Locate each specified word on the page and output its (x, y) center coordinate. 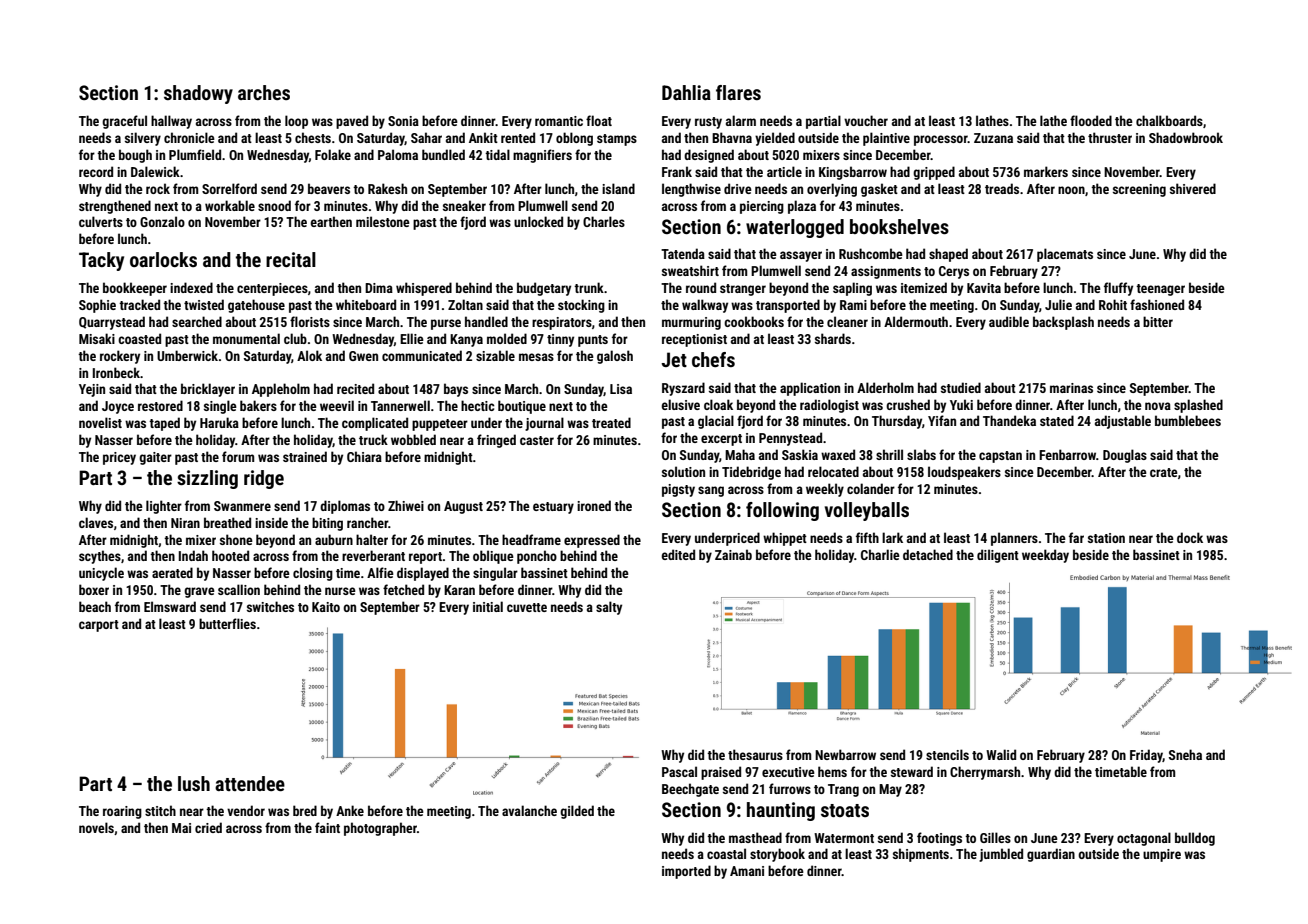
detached (928, 554)
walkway (705, 306)
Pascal (679, 771)
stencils (947, 754)
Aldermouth (916, 321)
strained (305, 456)
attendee (250, 783)
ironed (594, 505)
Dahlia (686, 92)
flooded (1091, 120)
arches (264, 92)
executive (788, 772)
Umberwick (187, 355)
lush (194, 783)
